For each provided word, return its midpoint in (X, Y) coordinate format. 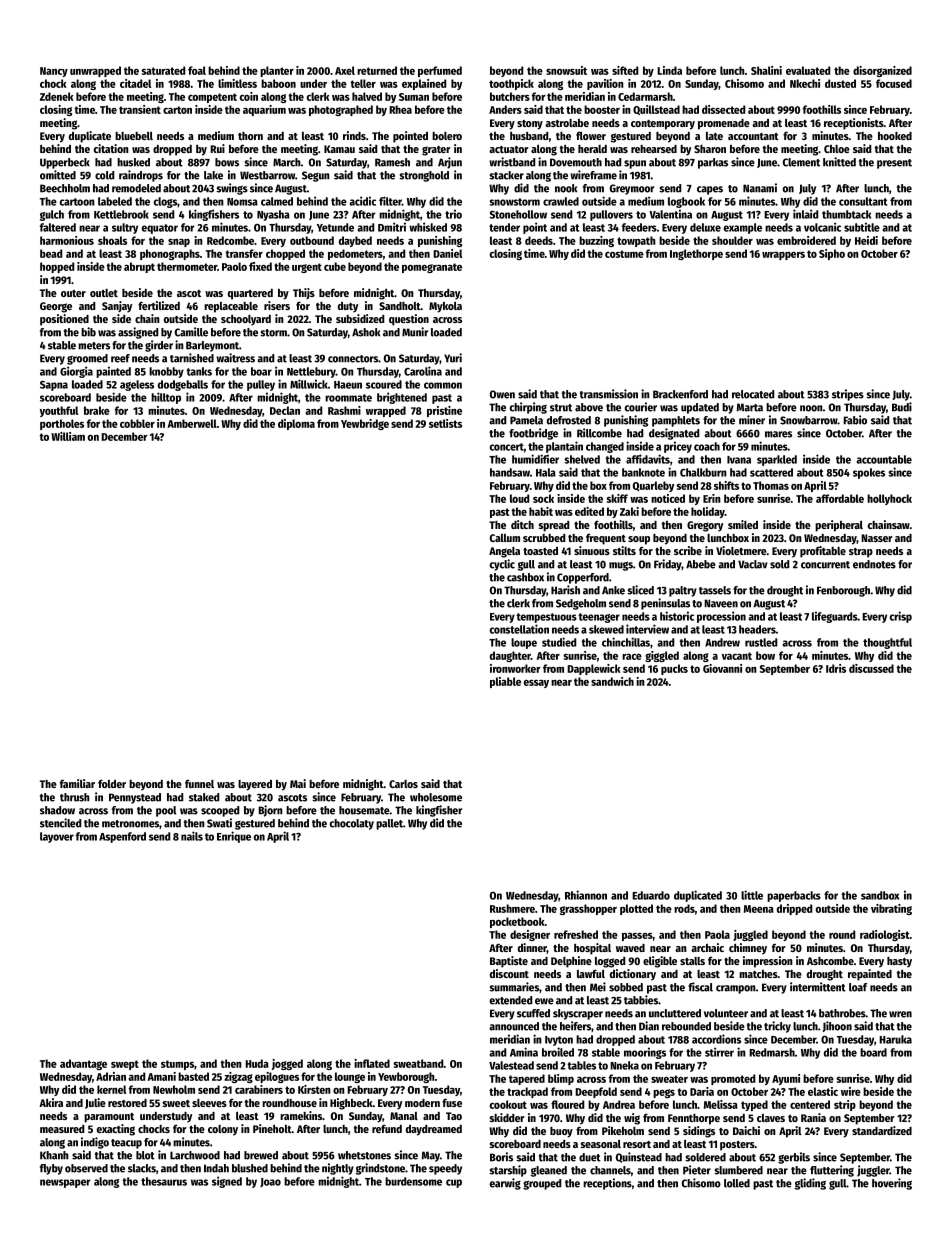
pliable (505, 682)
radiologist (885, 935)
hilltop (166, 398)
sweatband (418, 1063)
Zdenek (57, 96)
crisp (901, 617)
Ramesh (392, 162)
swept (125, 1065)
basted (193, 1076)
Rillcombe (599, 433)
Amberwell (192, 423)
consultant (863, 201)
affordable (840, 498)
